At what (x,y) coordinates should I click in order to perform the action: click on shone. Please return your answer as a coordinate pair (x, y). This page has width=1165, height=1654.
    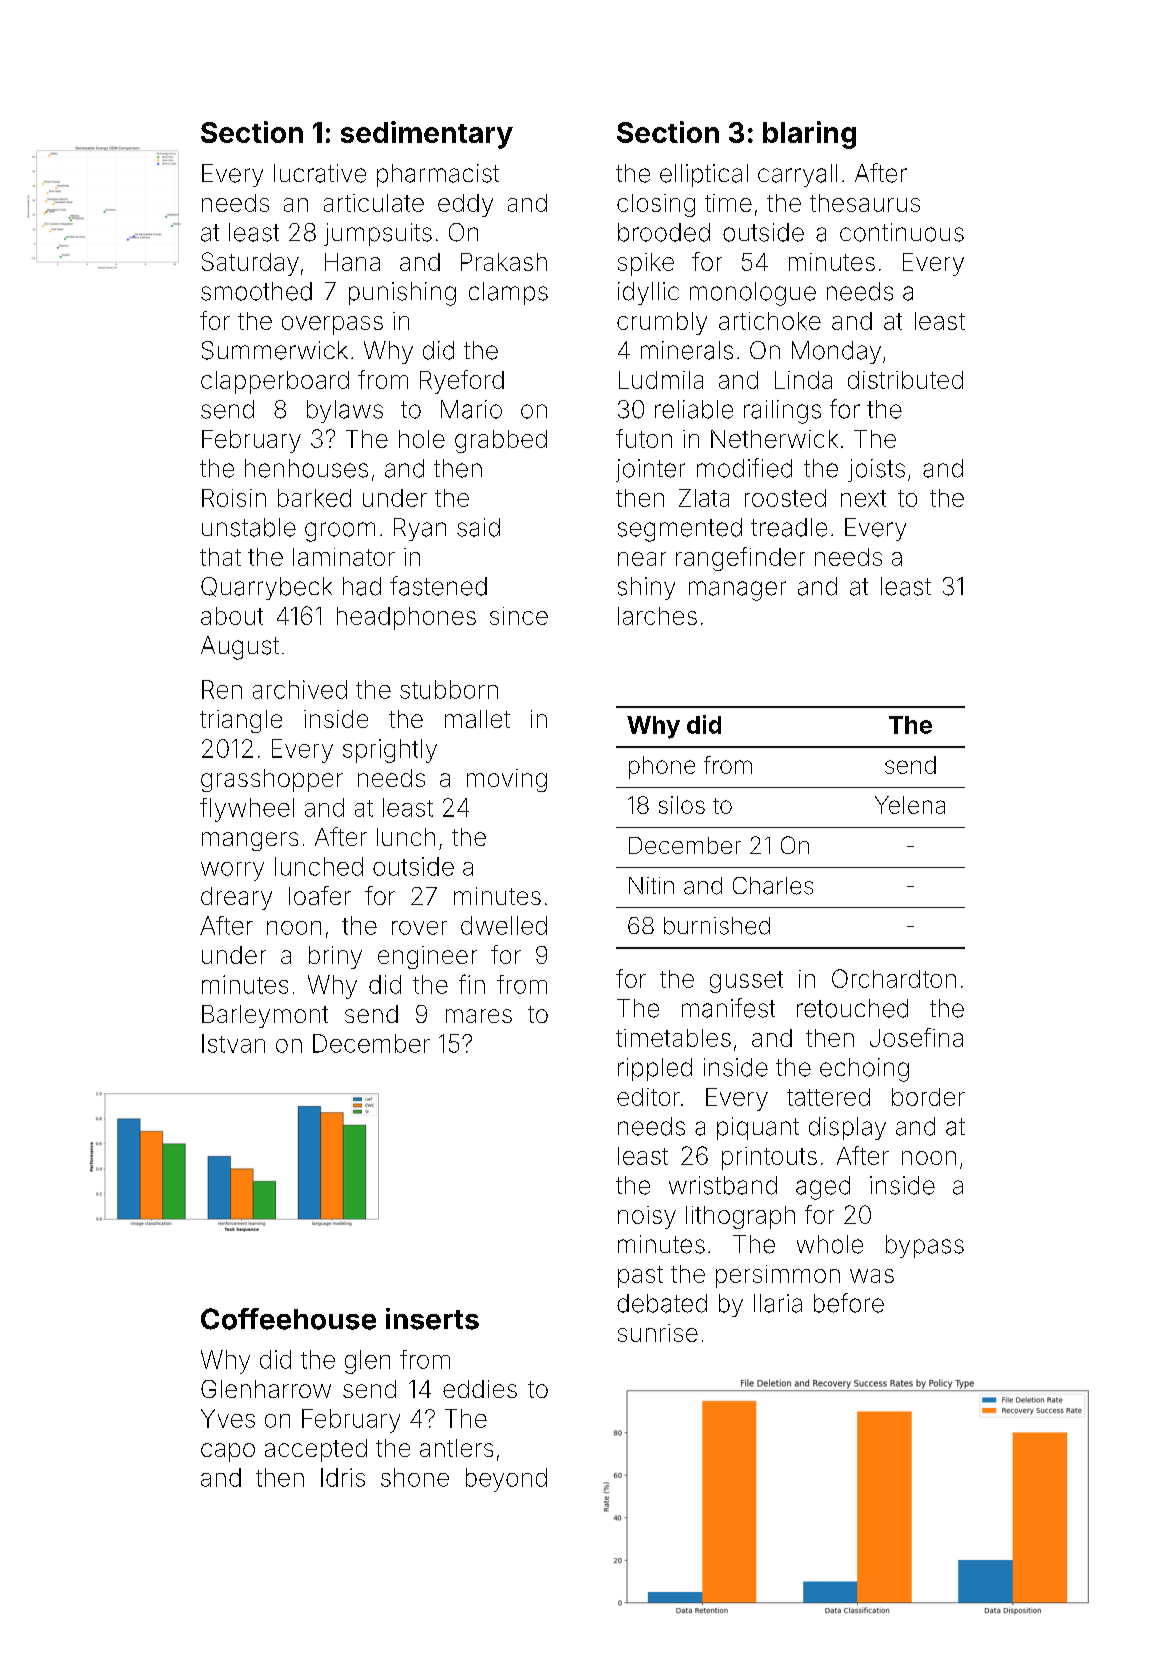
    Looking at the image, I should click on (415, 1477).
